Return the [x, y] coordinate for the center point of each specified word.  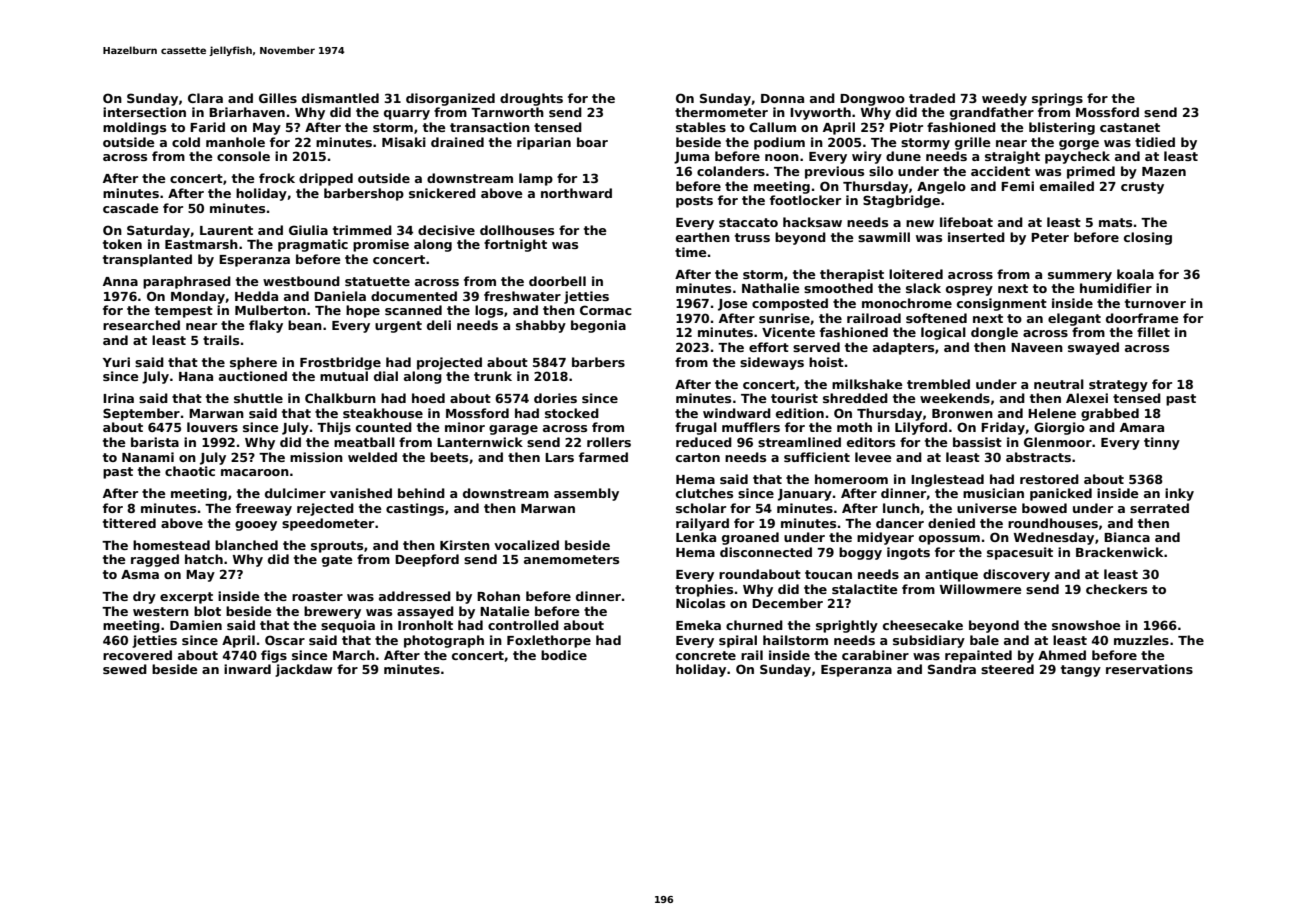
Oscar [285, 640]
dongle [994, 333]
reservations [1149, 669]
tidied [1155, 142]
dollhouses [517, 230]
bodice [564, 655]
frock [277, 178]
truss [752, 237]
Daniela [340, 296]
